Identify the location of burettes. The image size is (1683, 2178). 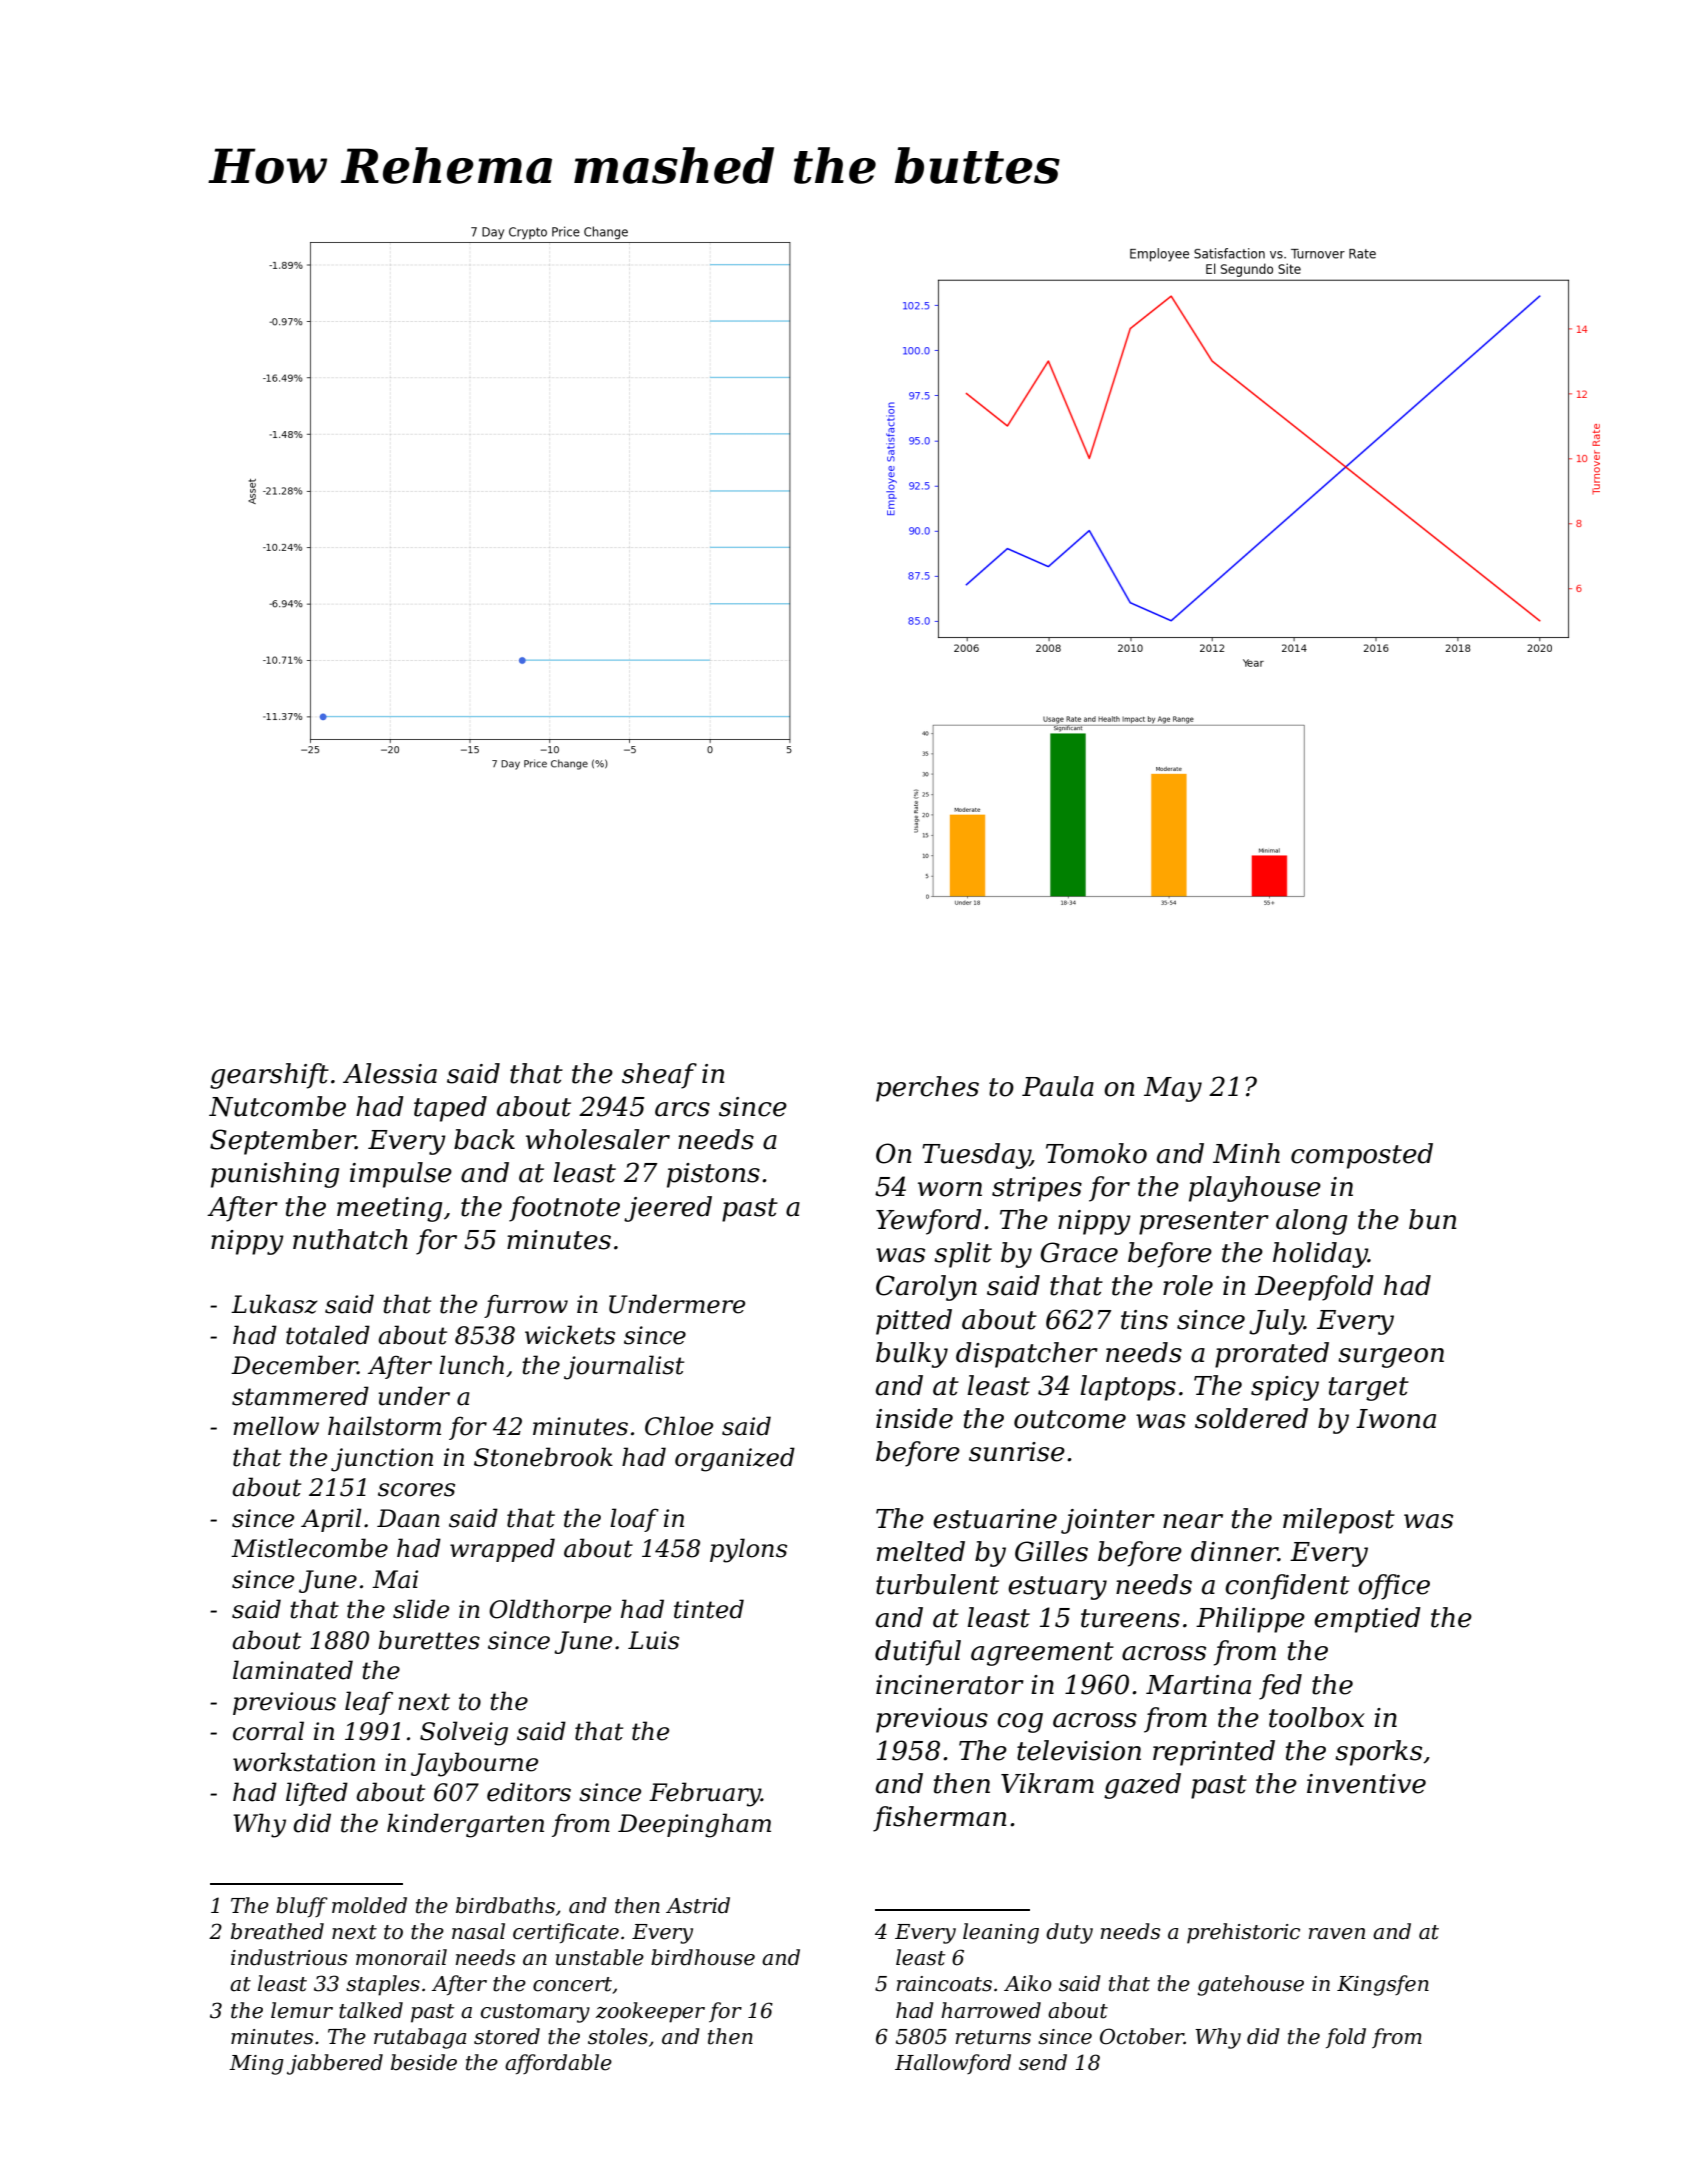
(429, 1640).
